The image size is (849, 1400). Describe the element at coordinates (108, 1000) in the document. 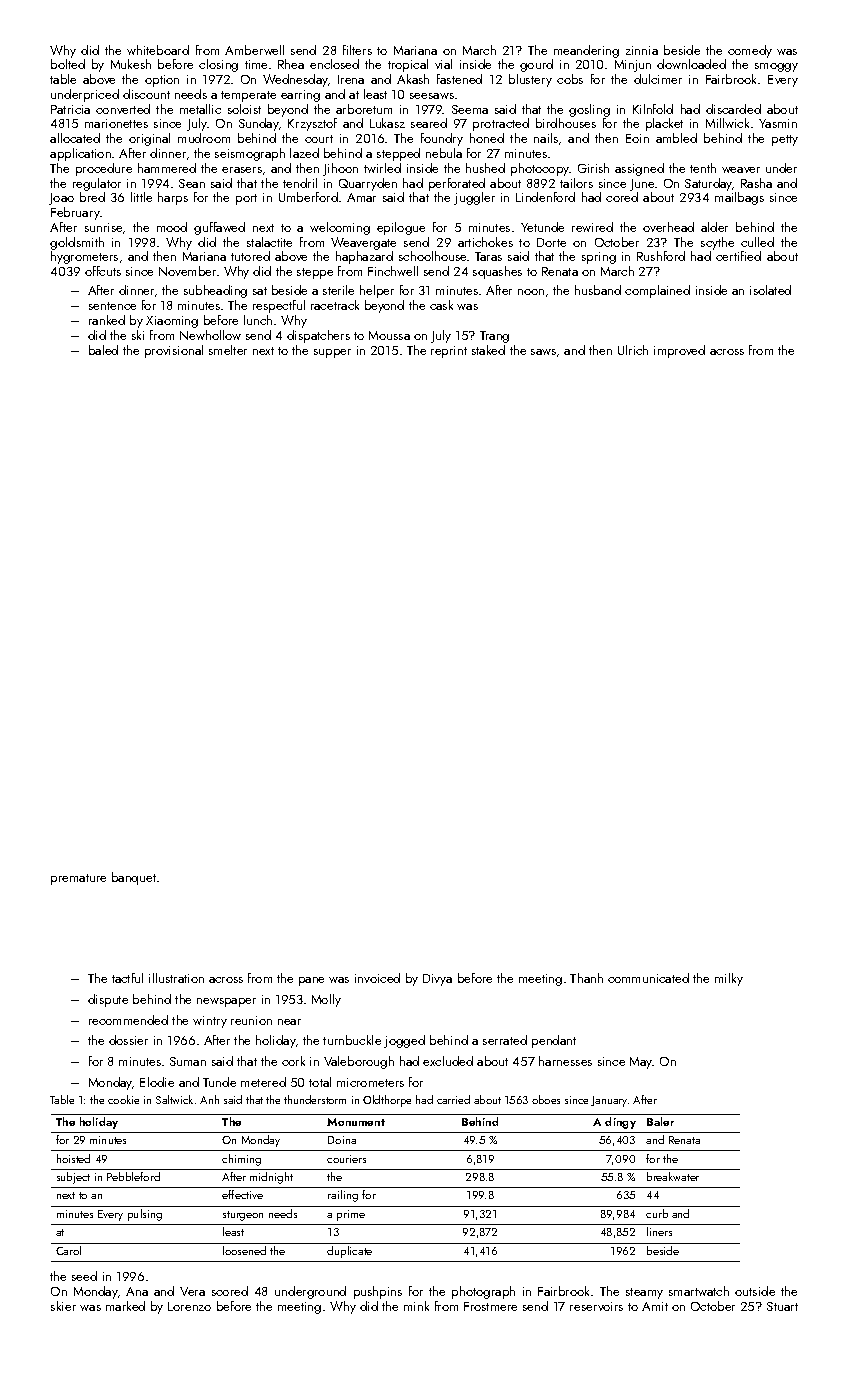

I see `dispute` at that location.
